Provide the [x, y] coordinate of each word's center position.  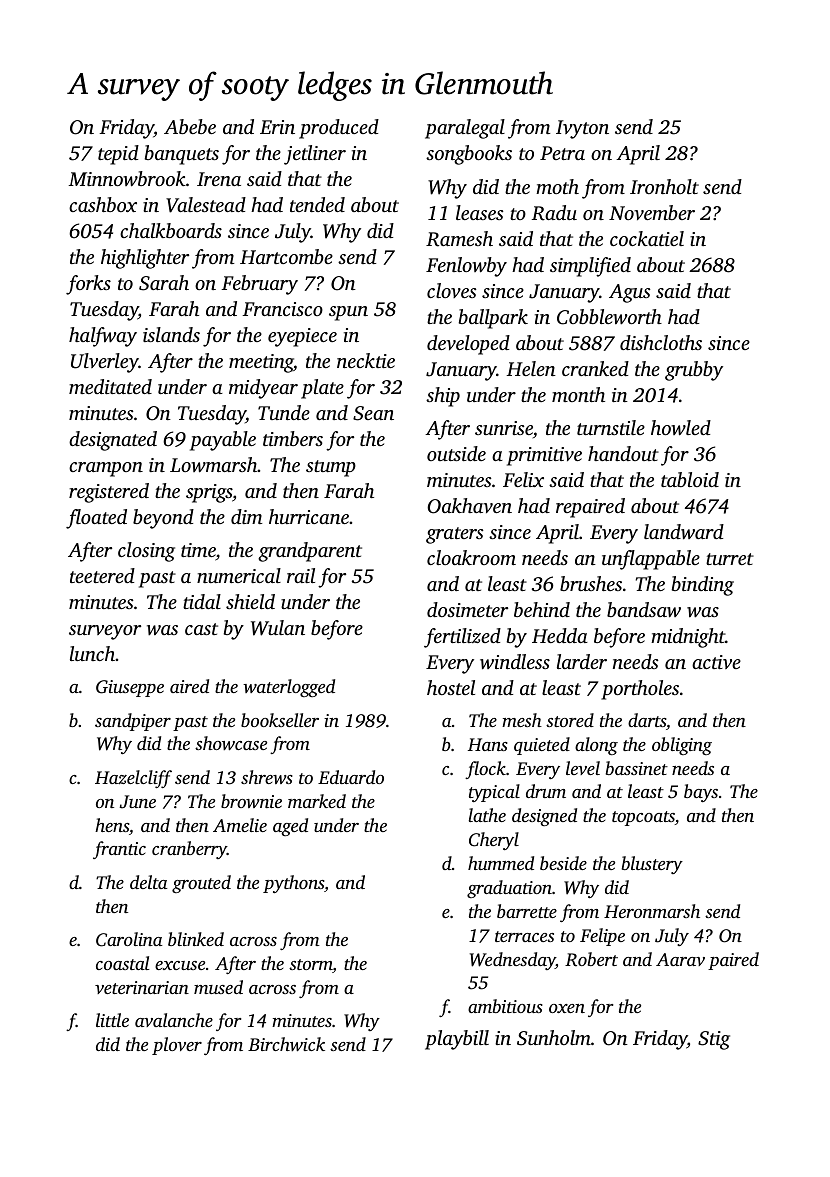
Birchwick [286, 1044]
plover [177, 1046]
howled [681, 428]
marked [317, 801]
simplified [590, 267]
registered [109, 493]
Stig [714, 1040]
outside [456, 453]
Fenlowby [466, 267]
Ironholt [664, 186]
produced [339, 129]
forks [88, 285]
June [137, 802]
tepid [118, 155]
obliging [682, 746]
